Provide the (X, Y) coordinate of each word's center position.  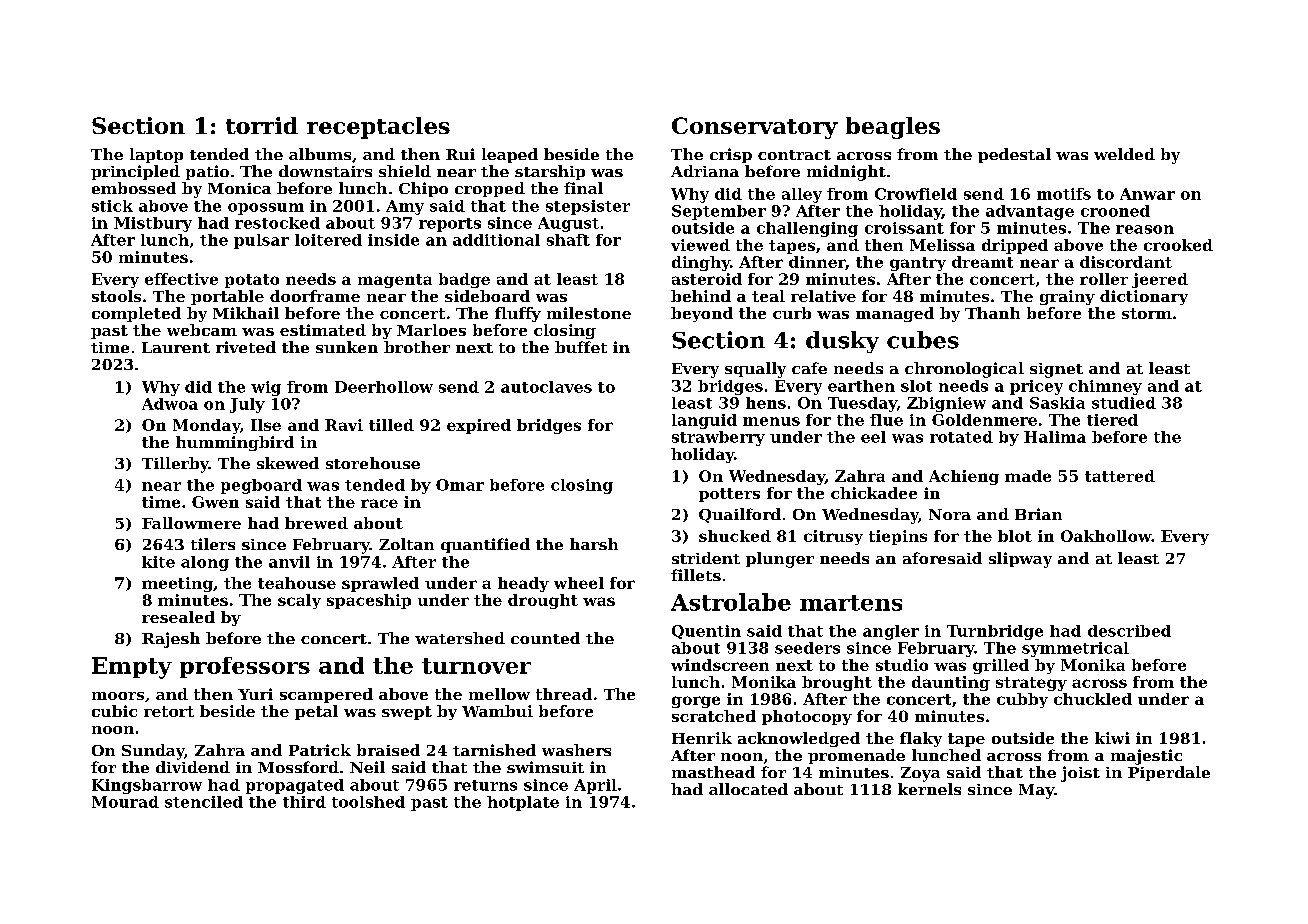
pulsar (261, 241)
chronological (964, 370)
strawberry (718, 438)
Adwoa (170, 404)
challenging (807, 229)
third (304, 802)
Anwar (1147, 194)
